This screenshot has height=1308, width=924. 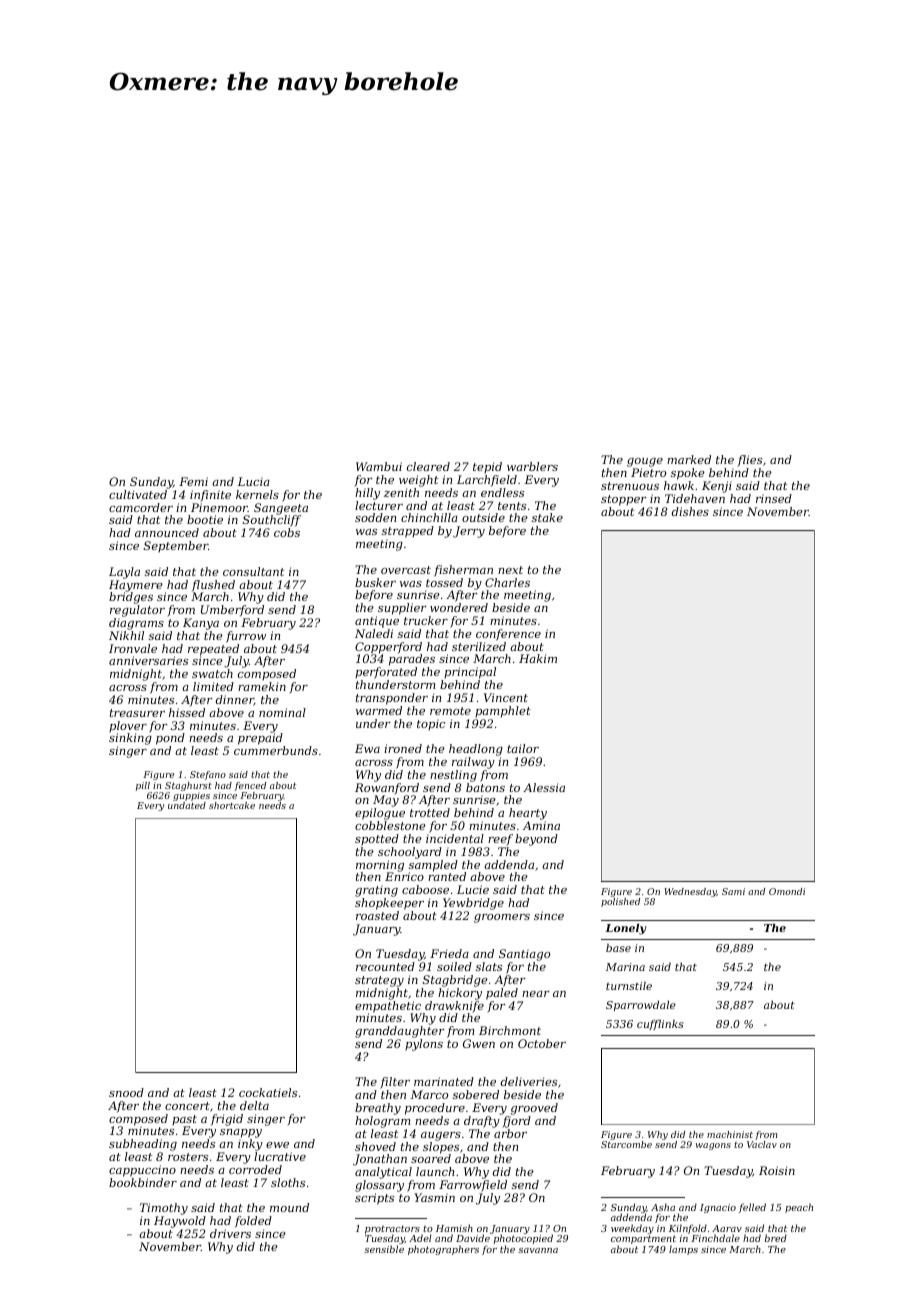 I want to click on tailor, so click(x=523, y=748).
